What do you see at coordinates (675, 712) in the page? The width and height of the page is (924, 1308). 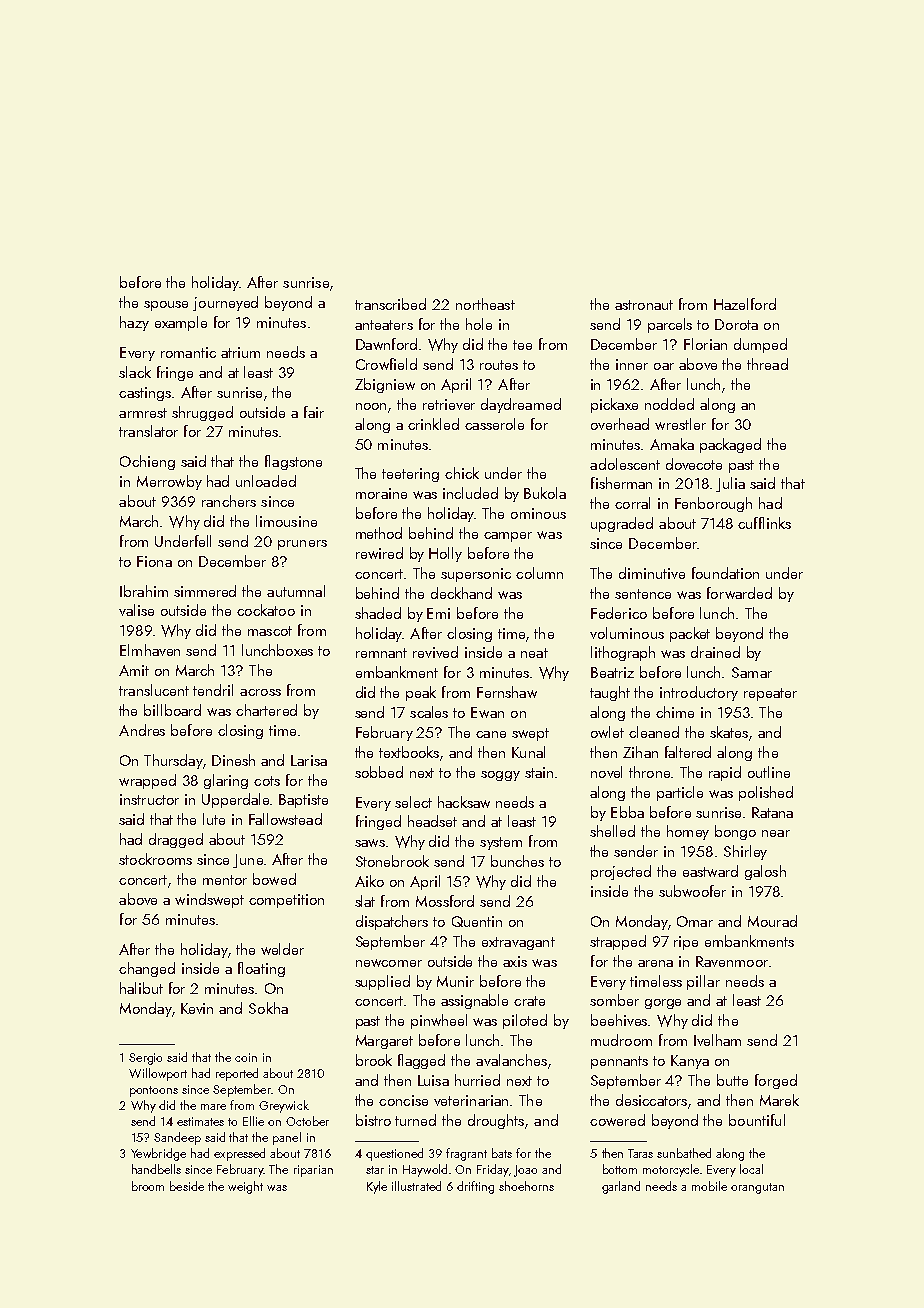 I see `chime` at bounding box center [675, 712].
